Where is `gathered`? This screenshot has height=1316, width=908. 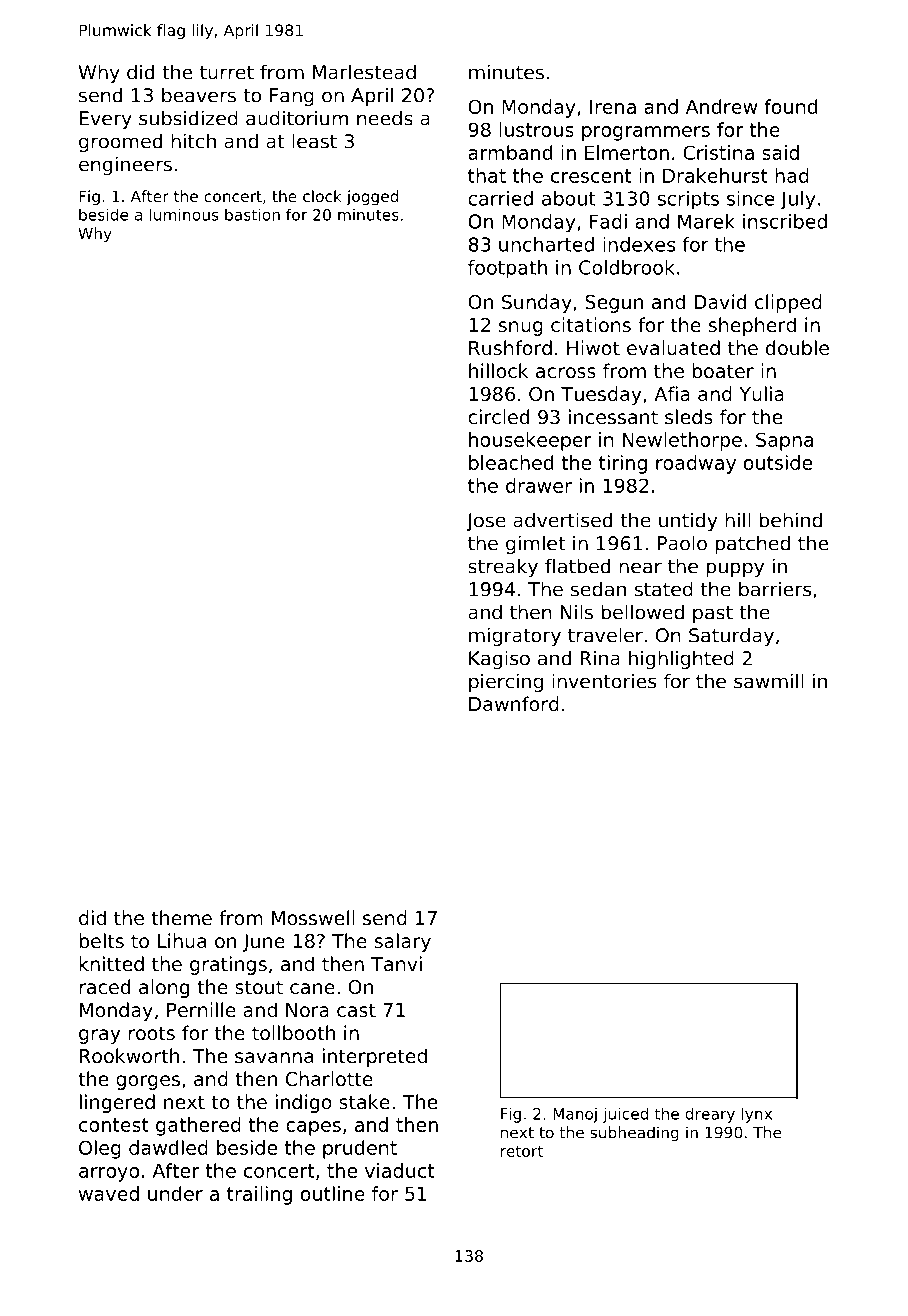
gathered is located at coordinates (198, 1126).
